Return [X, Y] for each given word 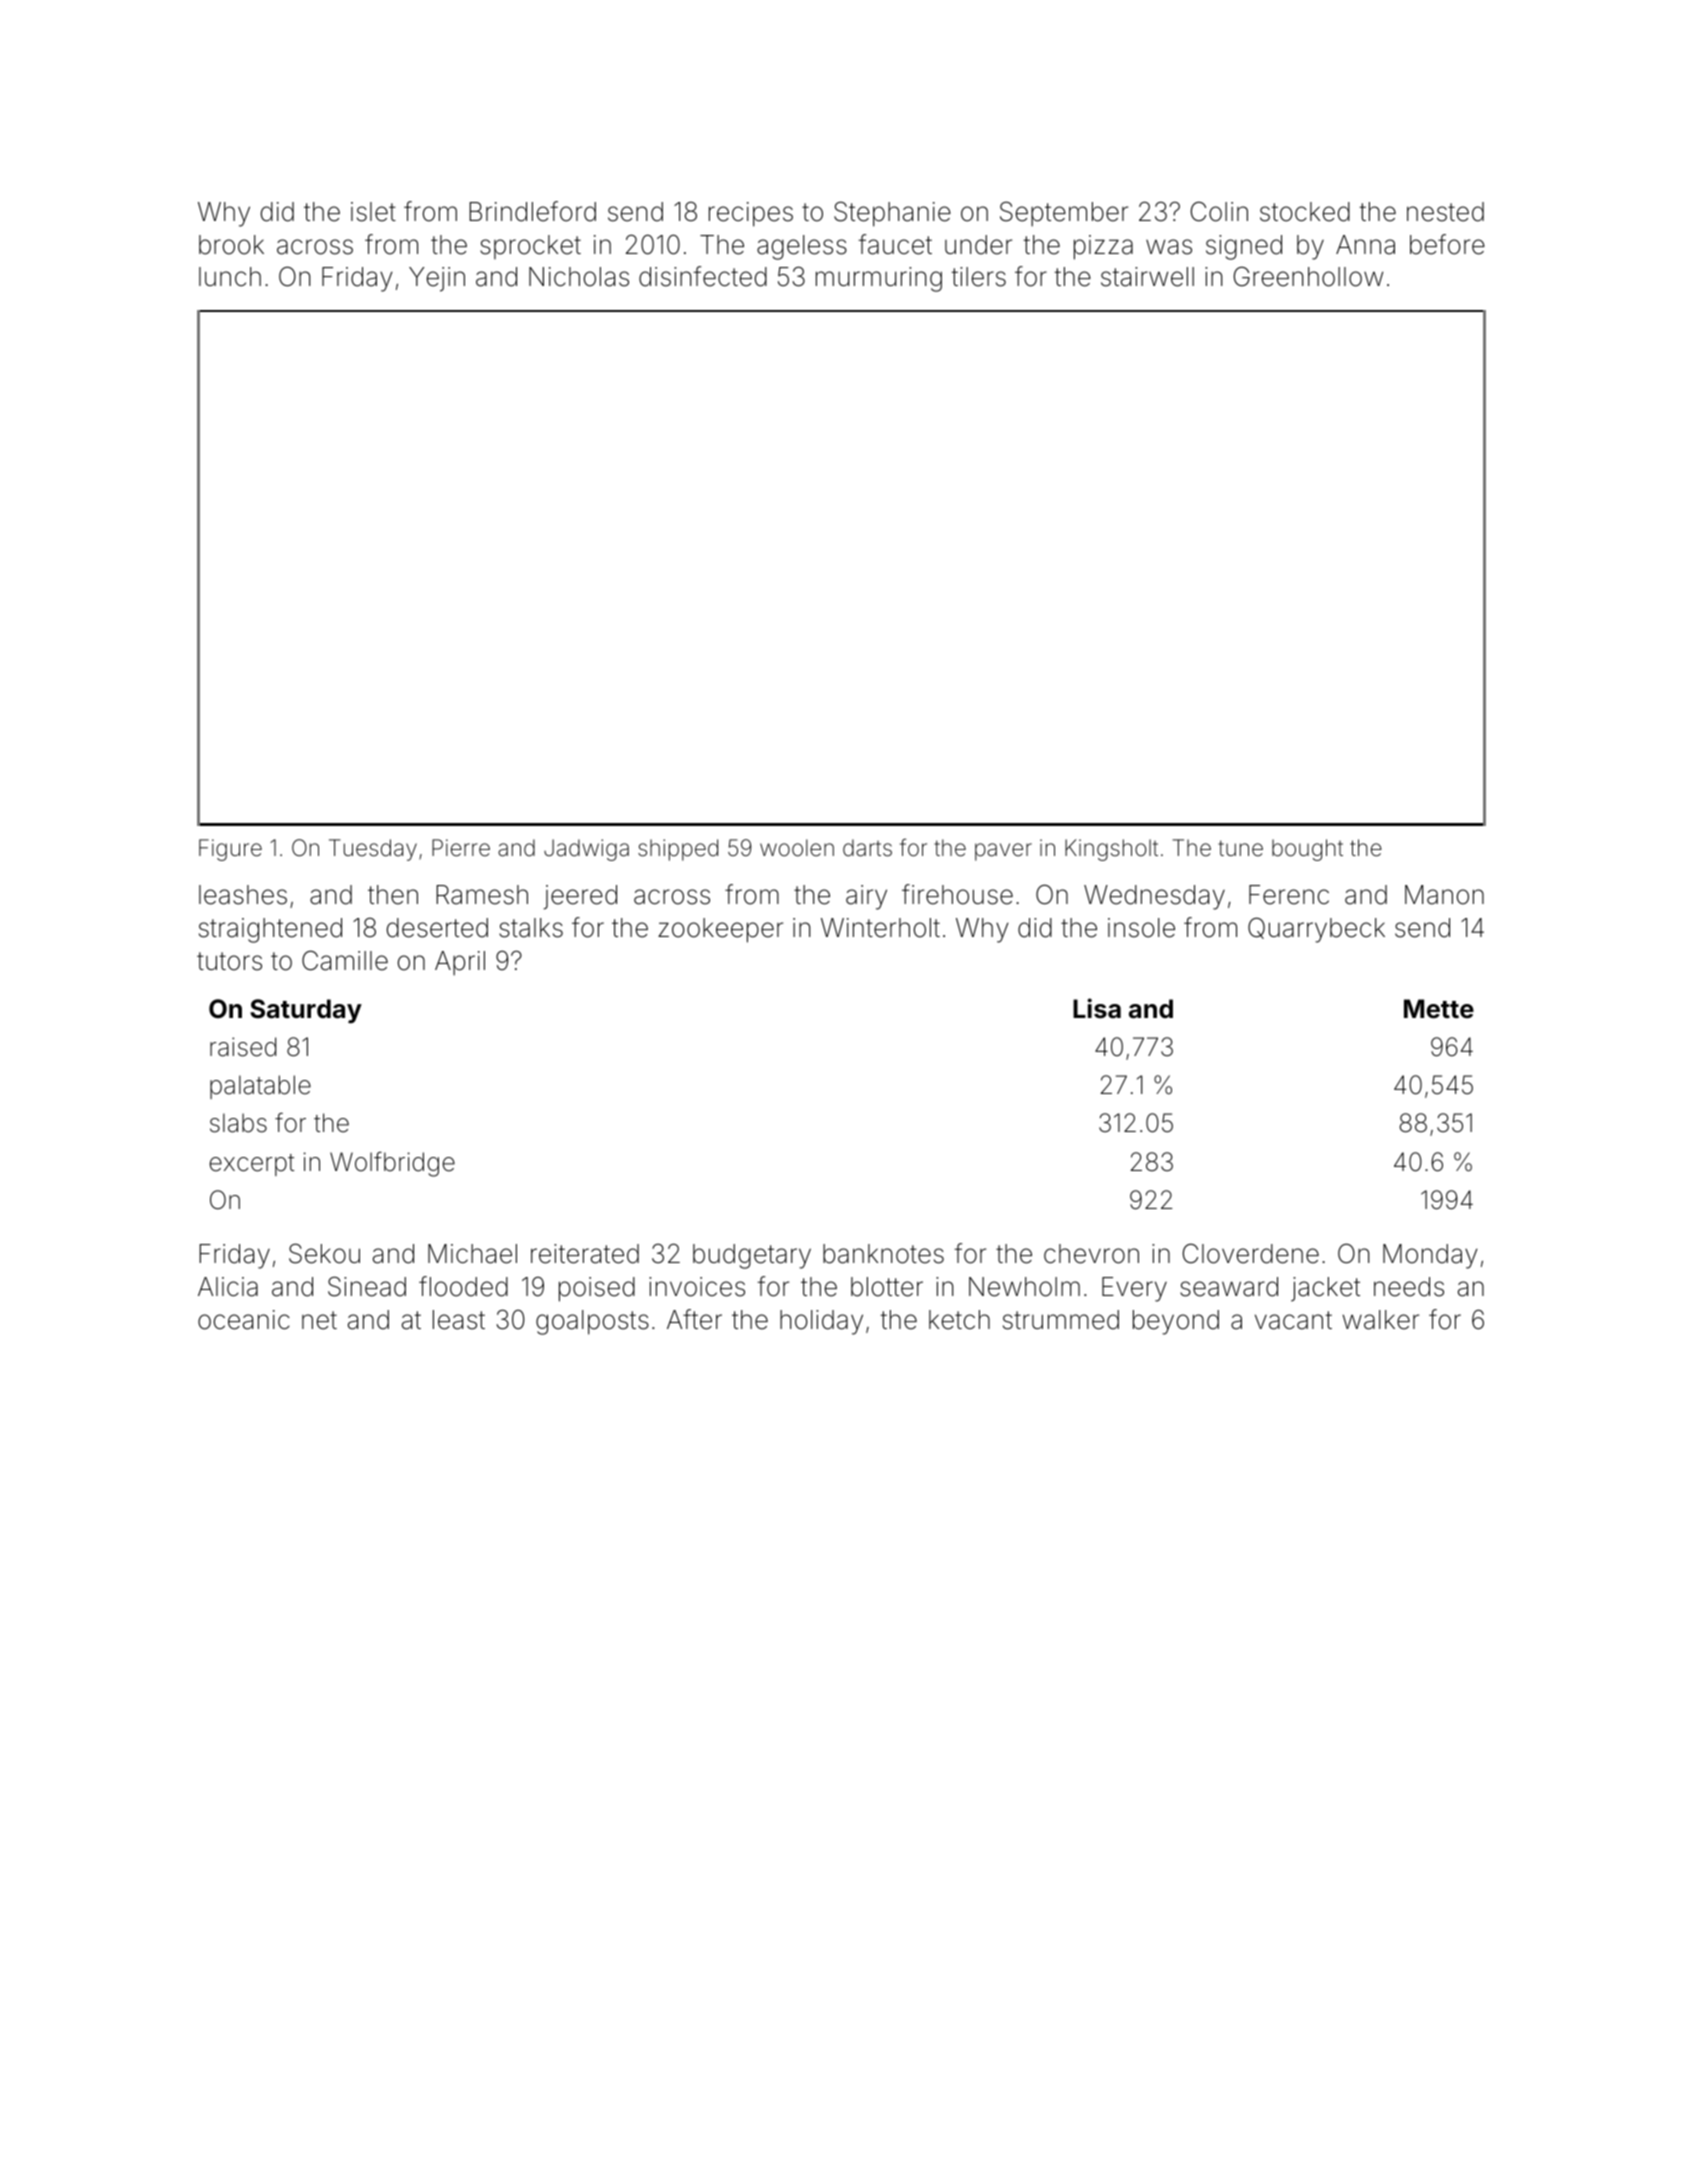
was [1169, 247]
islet [373, 212]
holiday [821, 1322]
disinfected [703, 276]
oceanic [244, 1320]
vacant [1293, 1320]
